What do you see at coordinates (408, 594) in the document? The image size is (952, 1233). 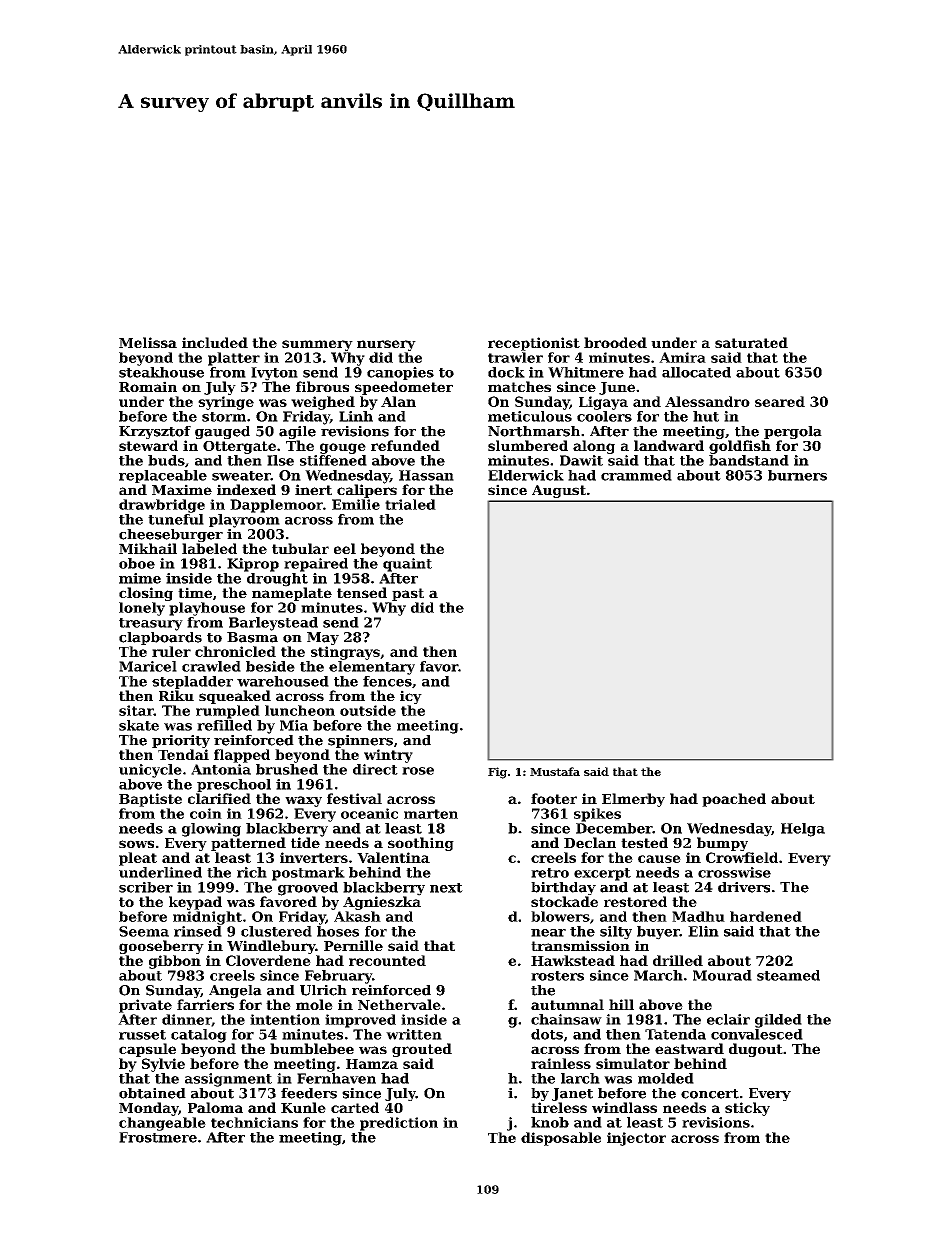 I see `past` at bounding box center [408, 594].
